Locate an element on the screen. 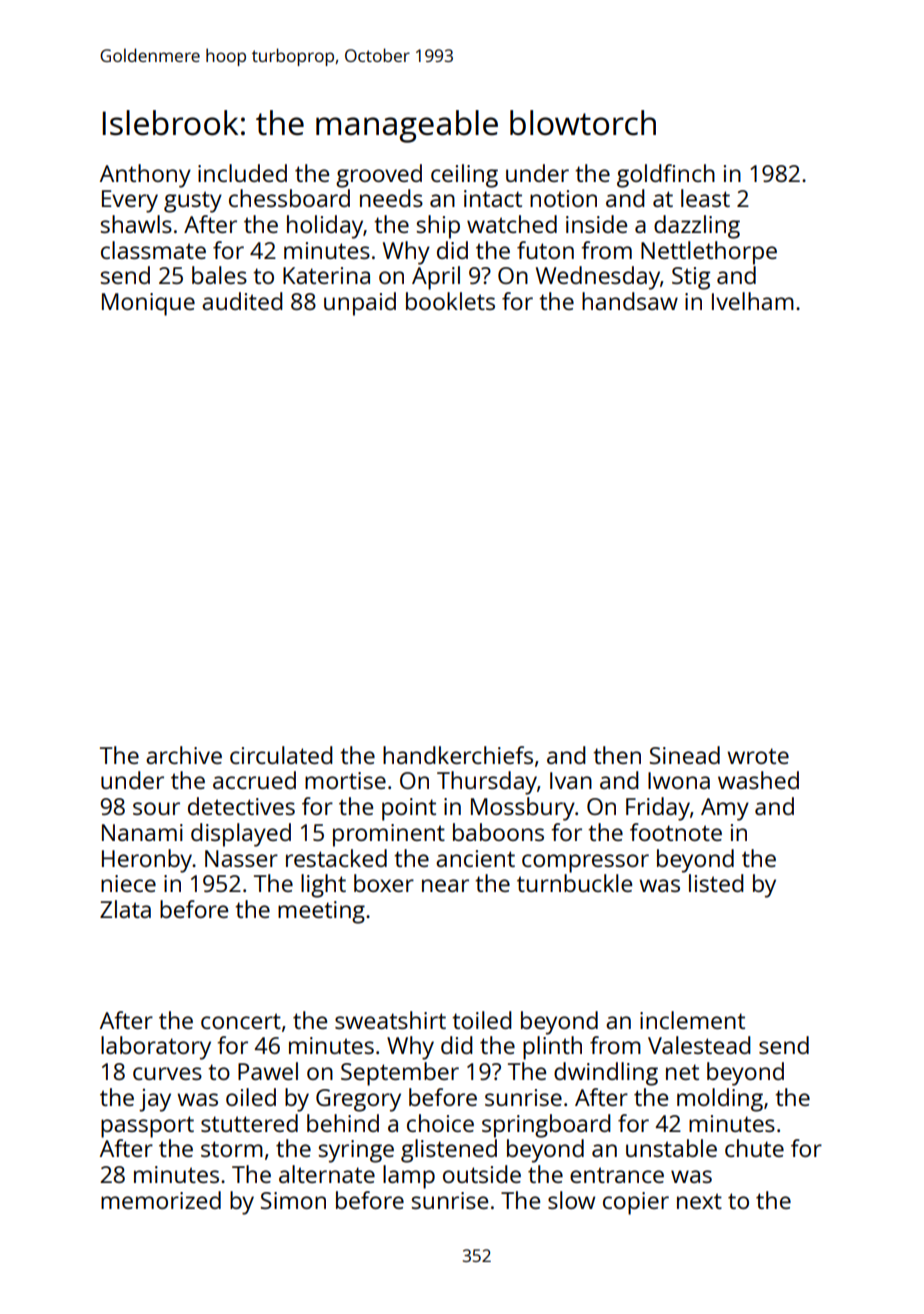  Ivelham is located at coordinates (753, 301).
